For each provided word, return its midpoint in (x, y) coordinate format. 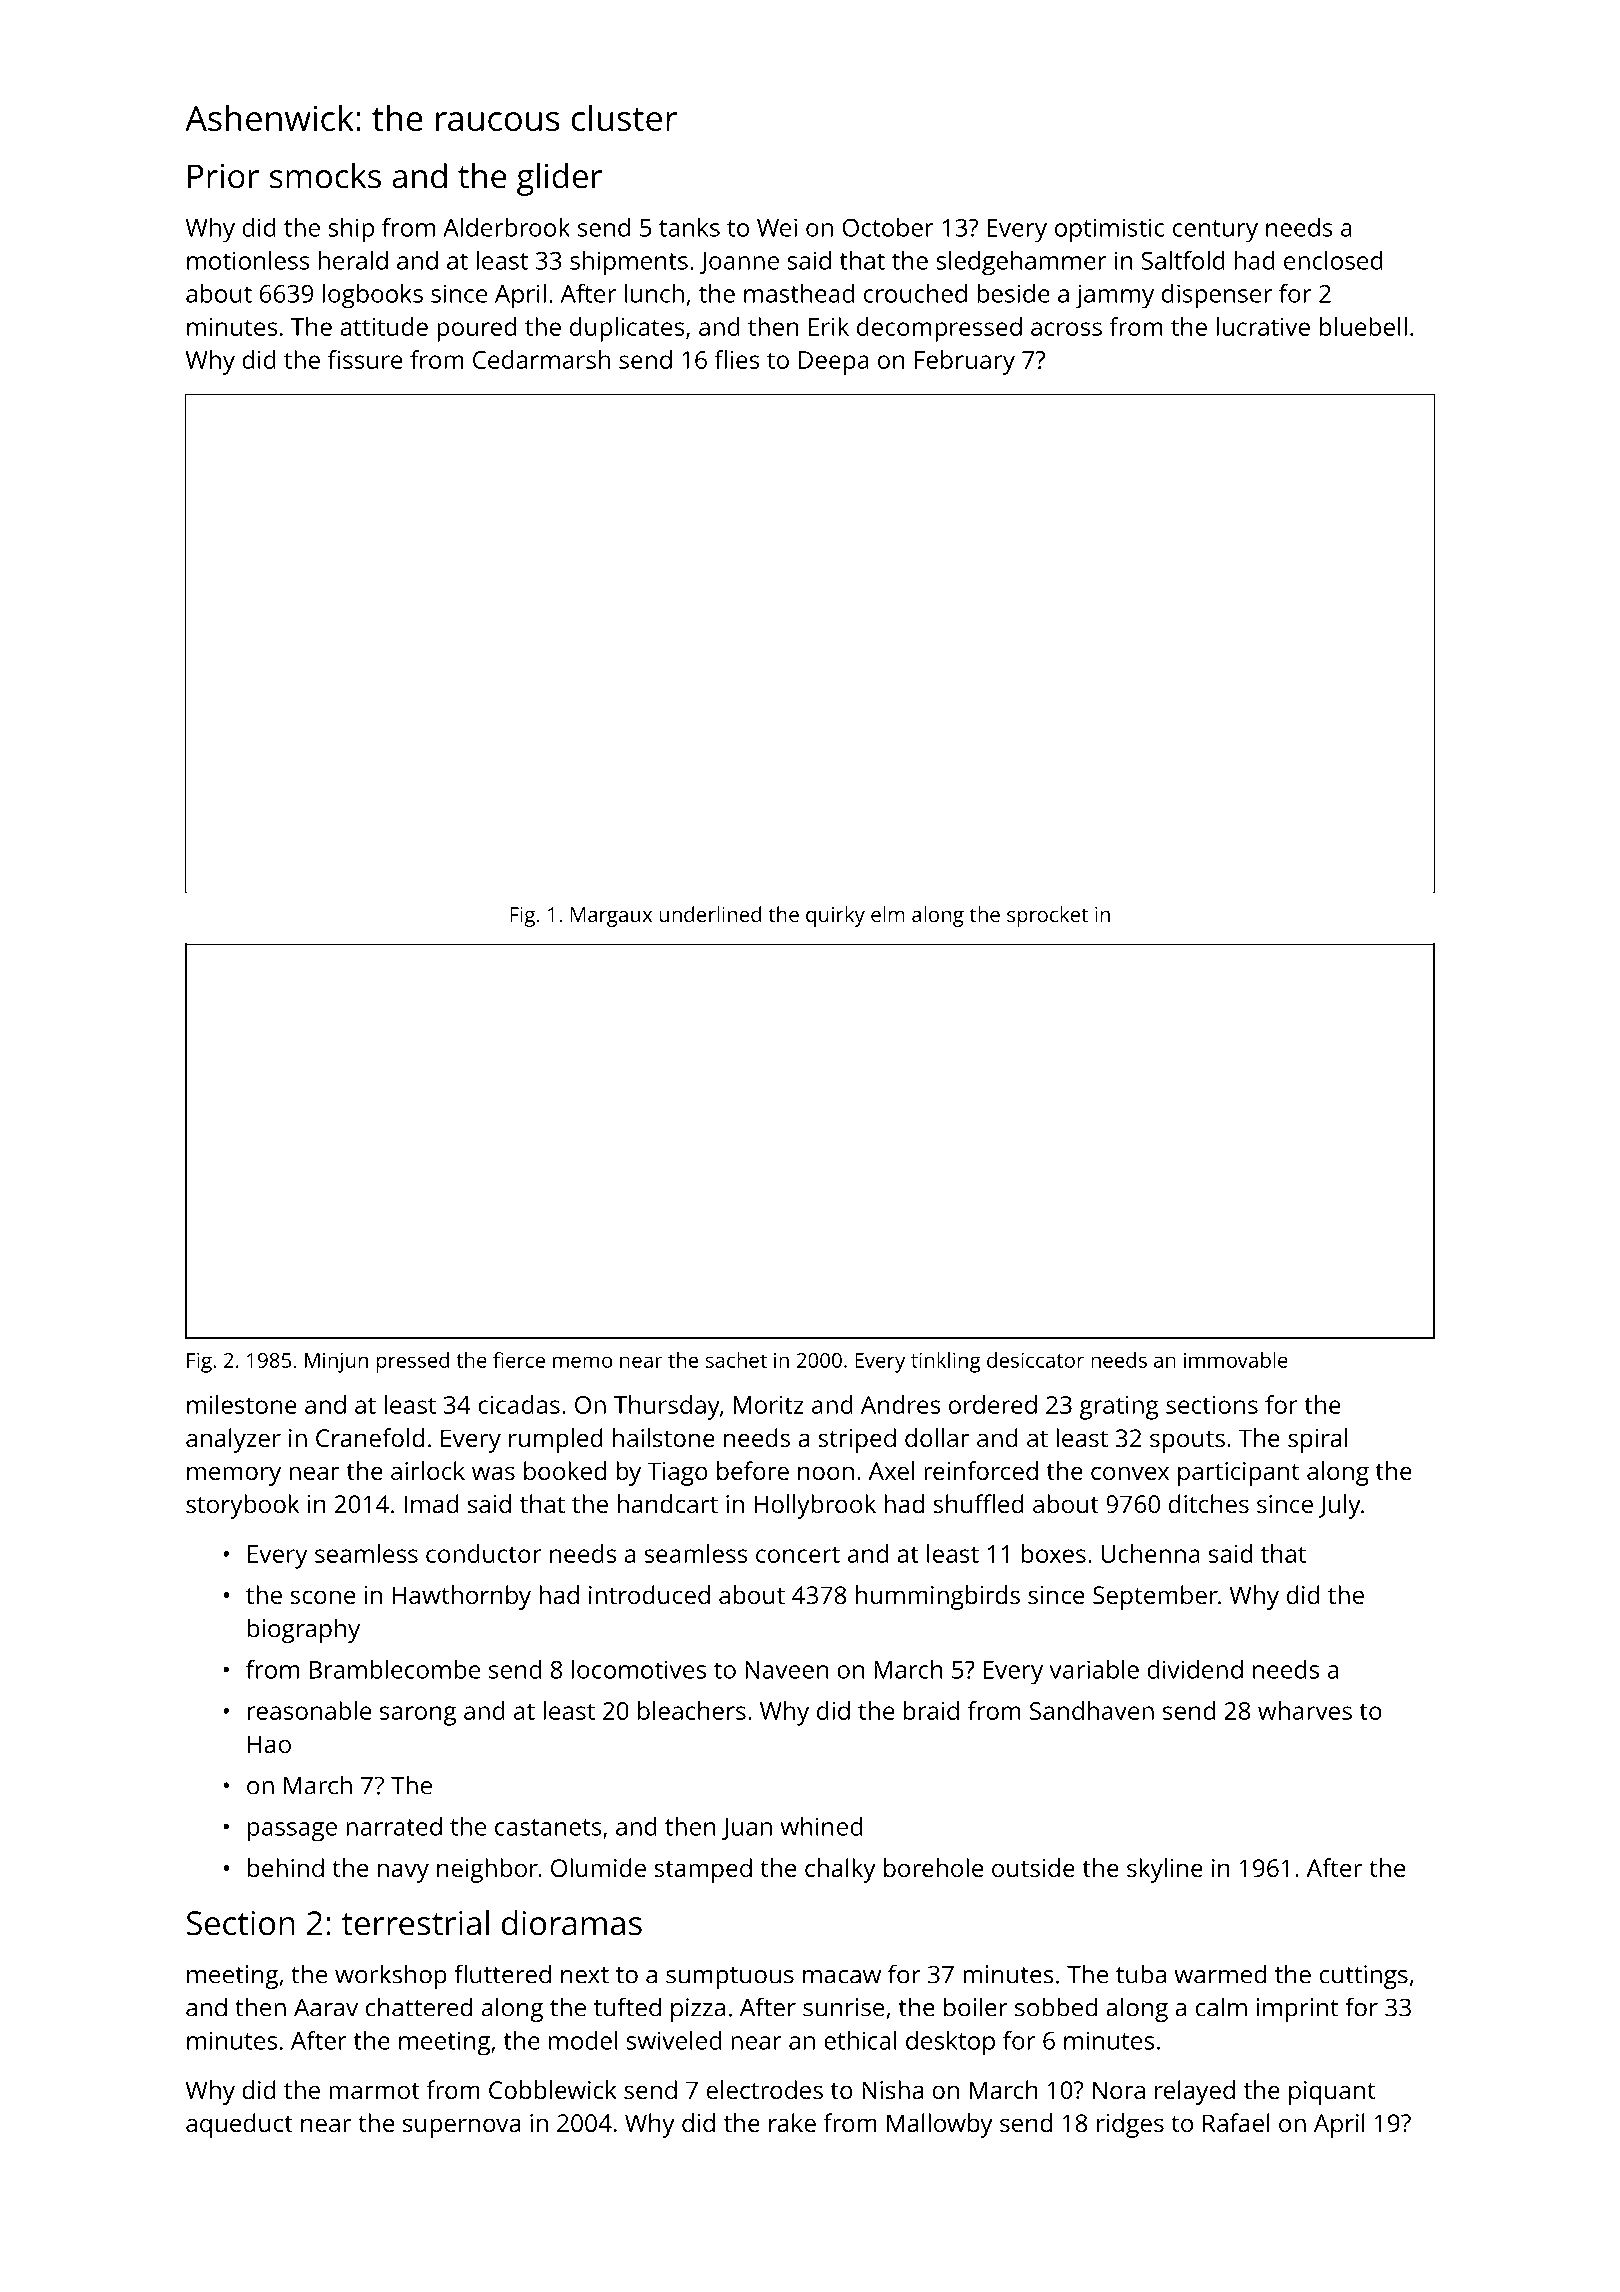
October (888, 227)
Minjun (336, 1362)
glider (559, 179)
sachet (736, 1360)
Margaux (611, 917)
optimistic (1109, 230)
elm (888, 914)
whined (821, 1826)
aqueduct (239, 2125)
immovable (1236, 1360)
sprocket (1047, 916)
